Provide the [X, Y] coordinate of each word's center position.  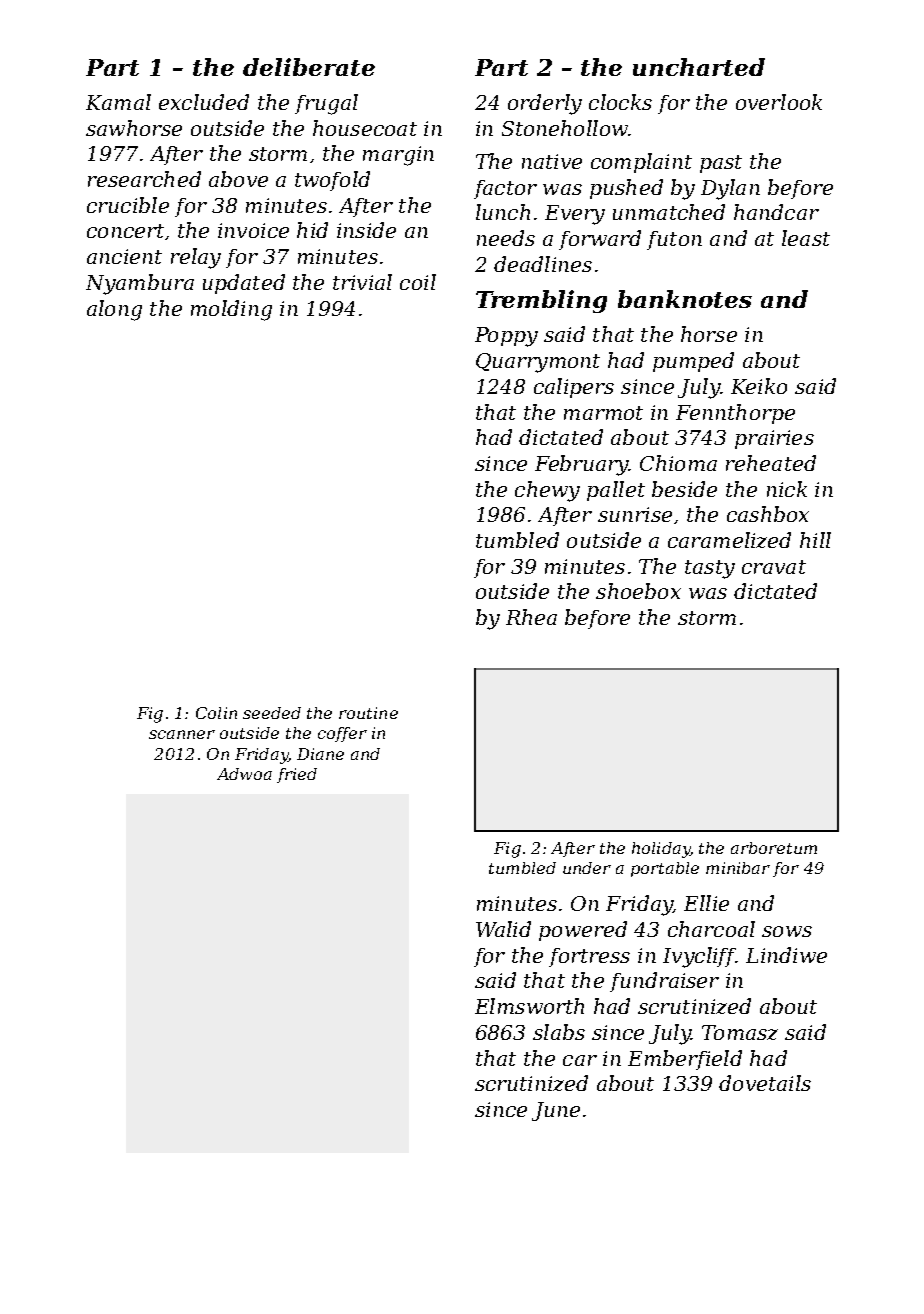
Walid [503, 929]
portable [665, 869]
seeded [272, 713]
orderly [545, 104]
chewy [547, 491]
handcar [776, 212]
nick [787, 489]
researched [144, 179]
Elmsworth [529, 1006]
